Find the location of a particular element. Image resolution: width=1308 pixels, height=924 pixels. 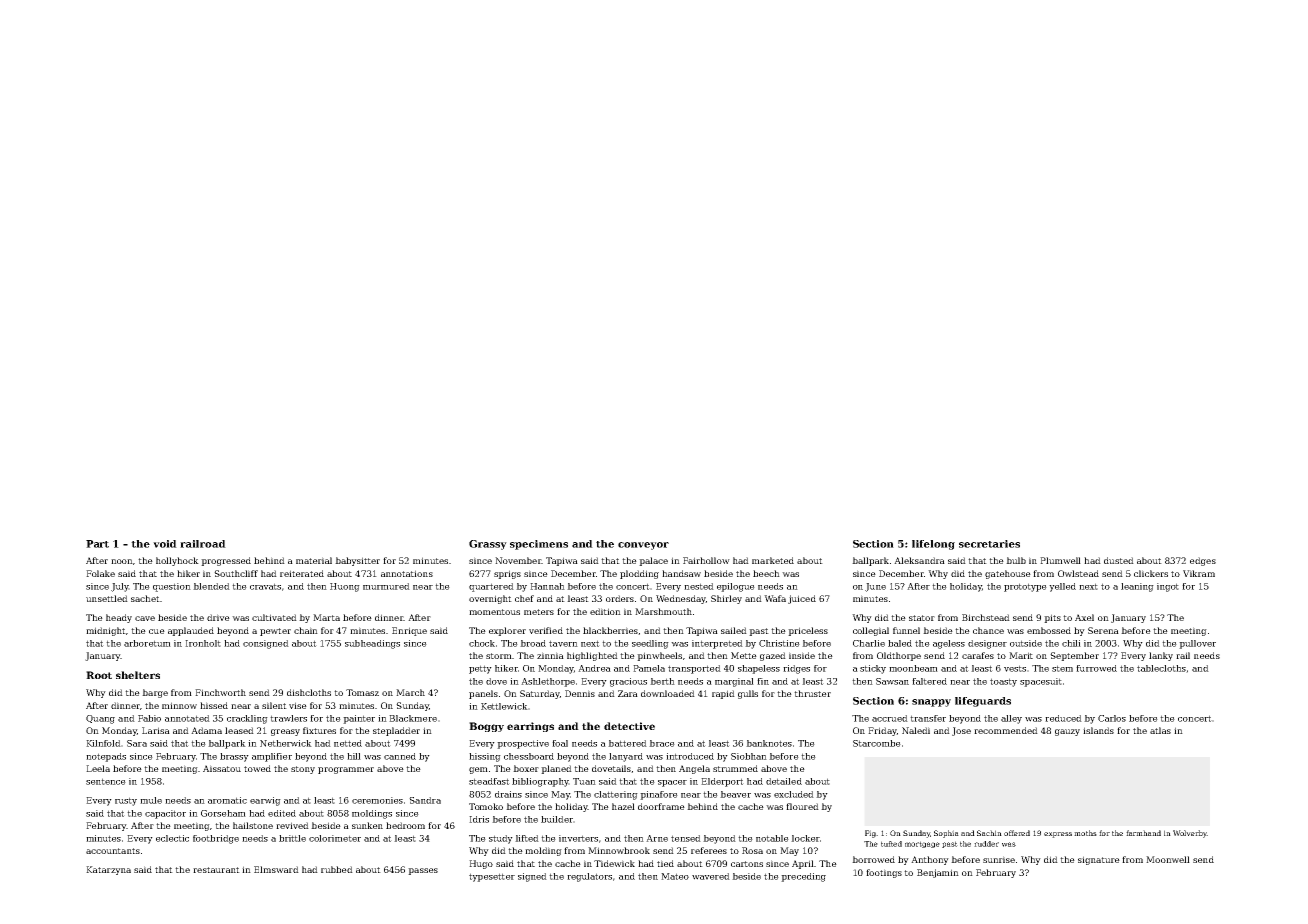

hissed is located at coordinates (214, 705).
